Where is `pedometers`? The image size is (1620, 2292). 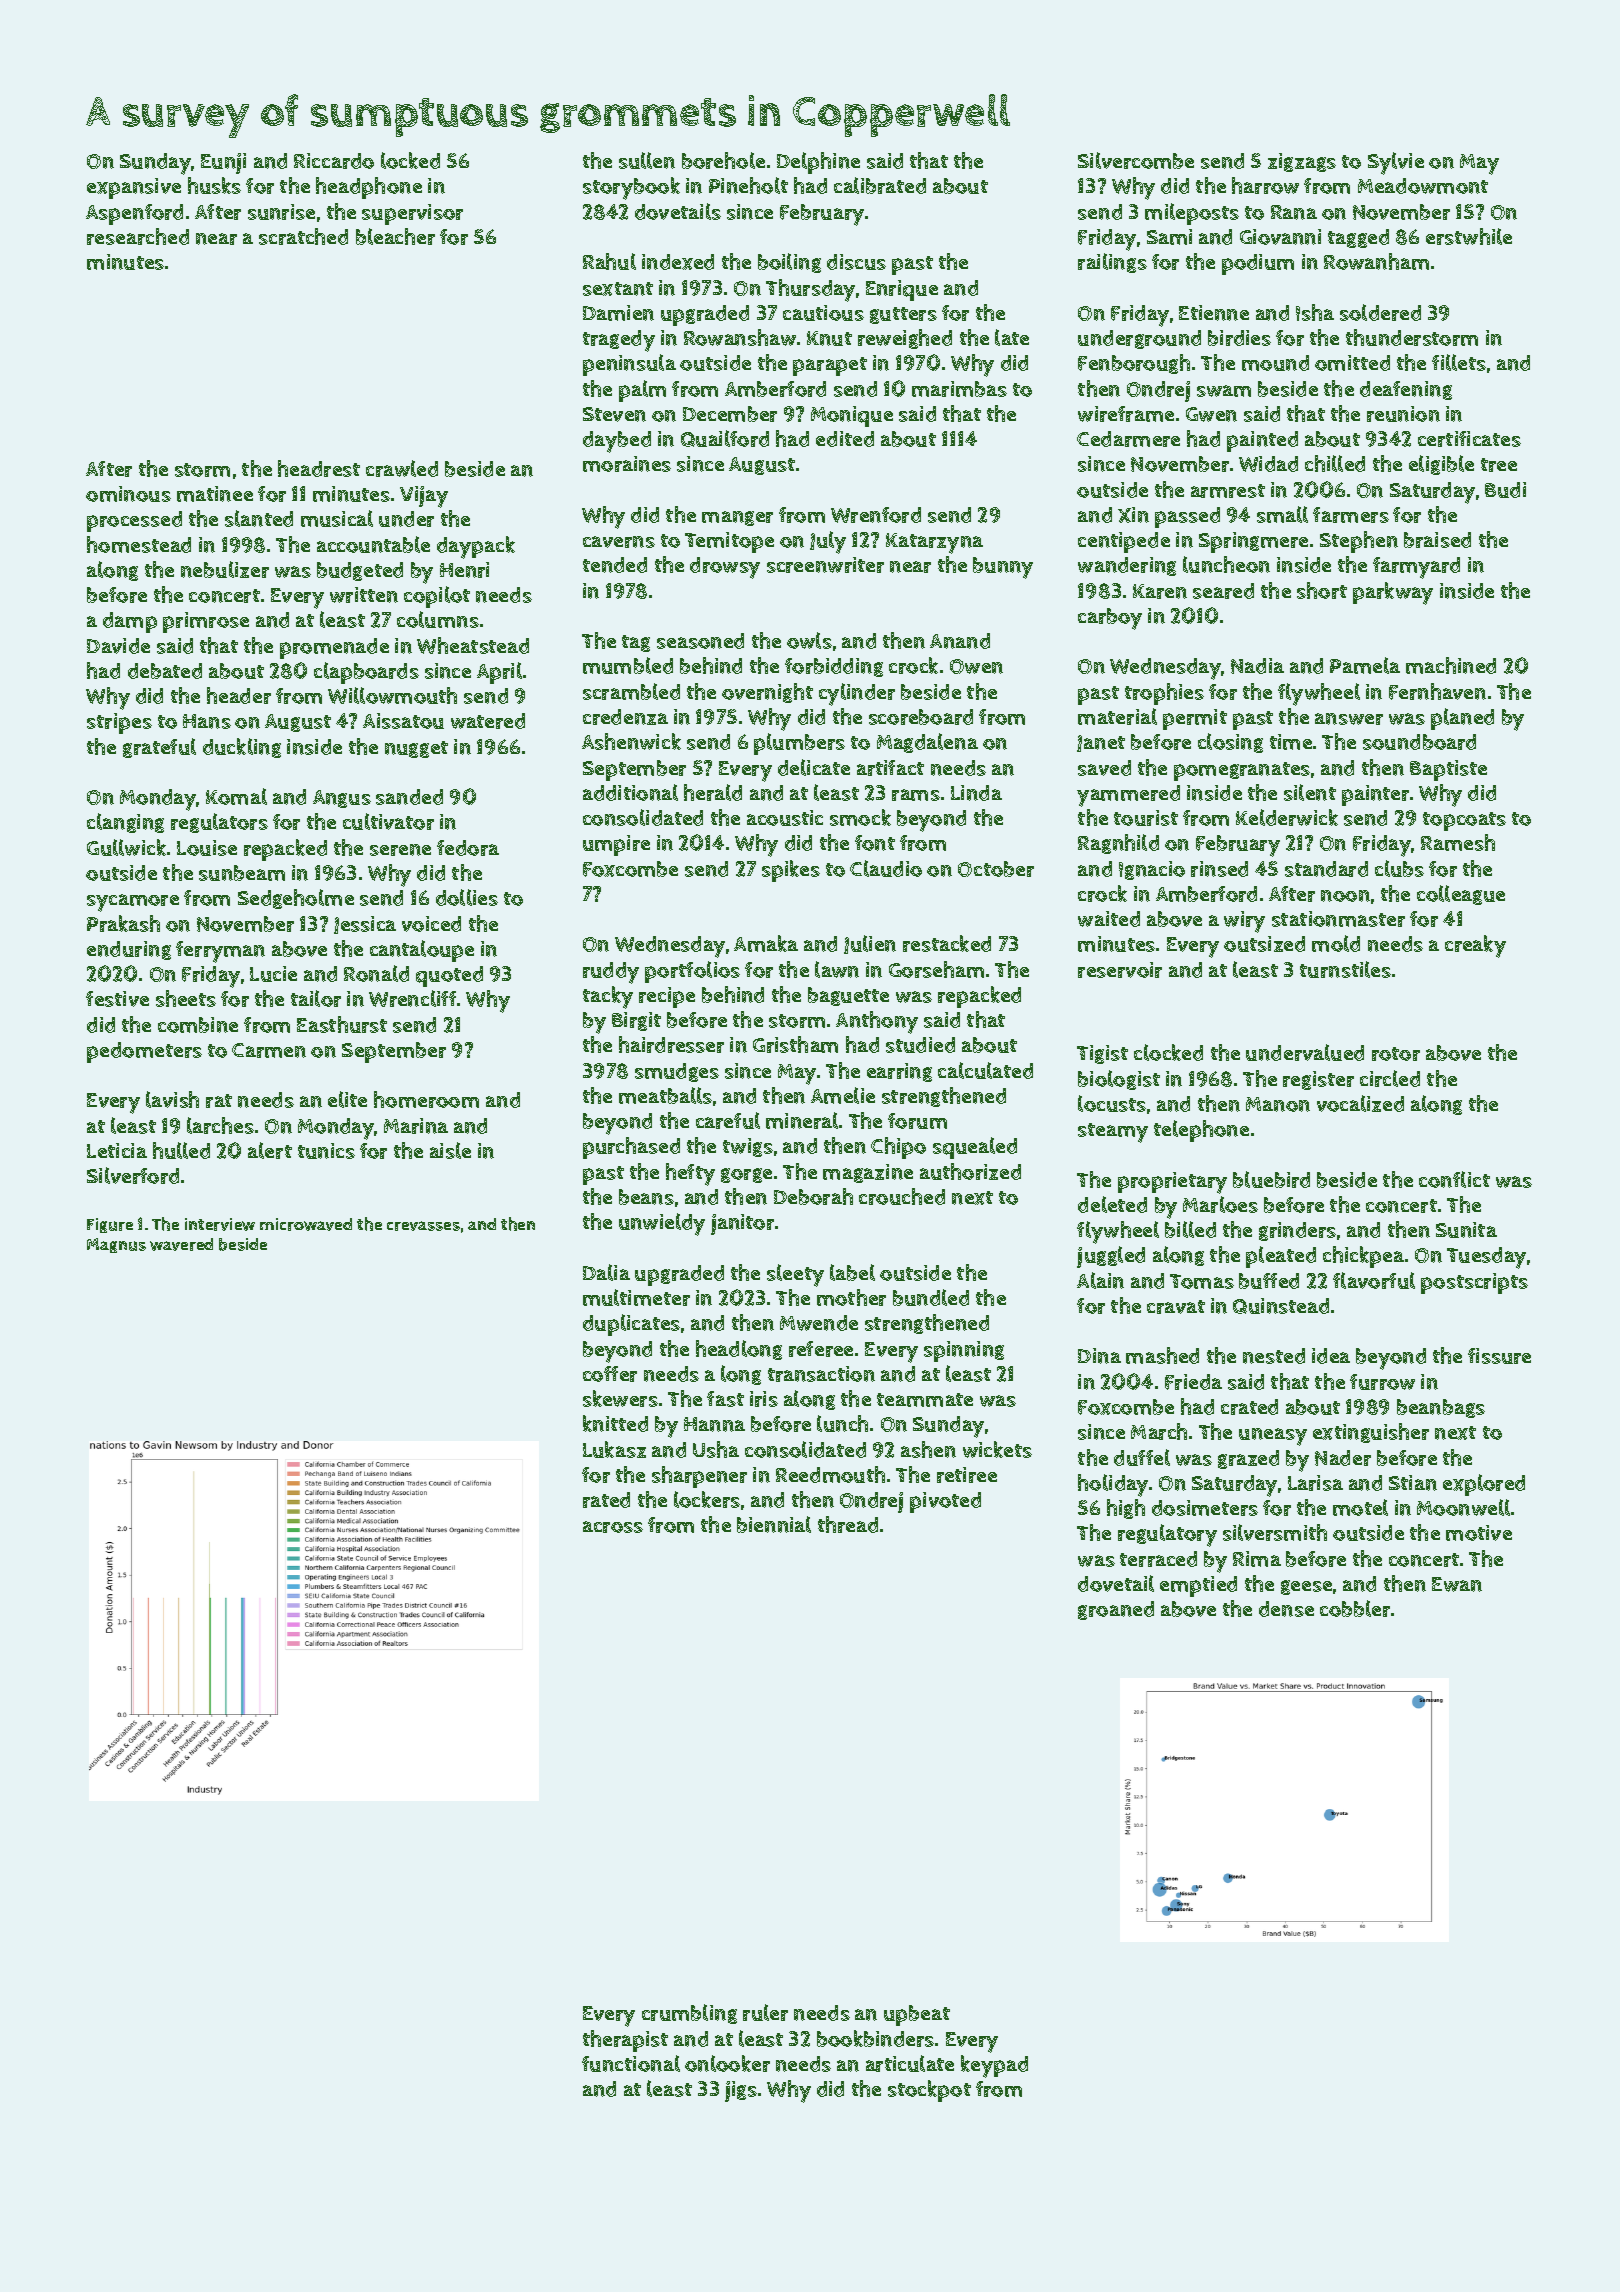 pedometers is located at coordinates (144, 1052).
